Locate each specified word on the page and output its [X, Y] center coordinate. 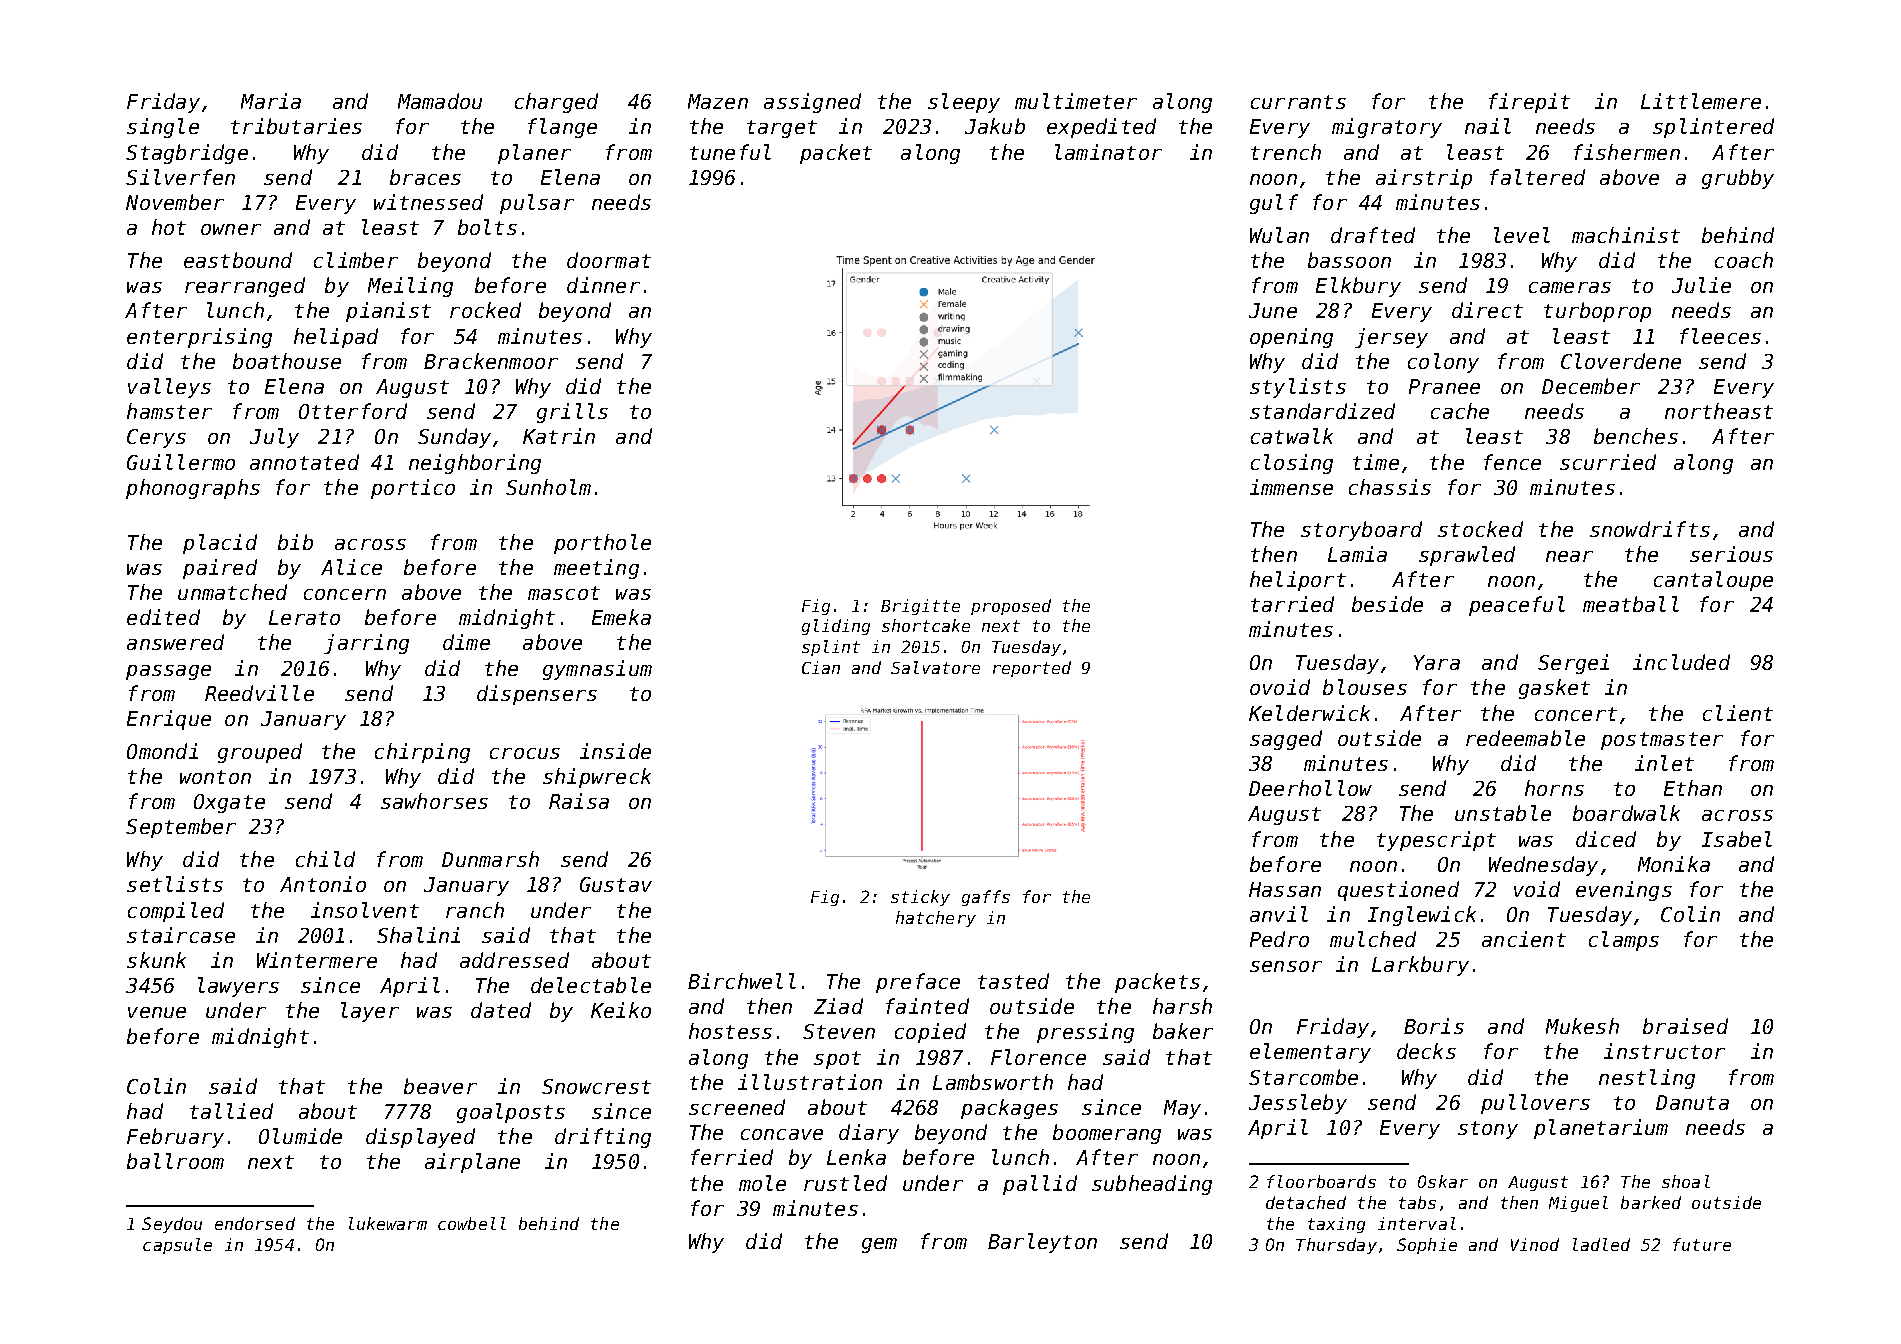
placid [220, 544]
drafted [1373, 235]
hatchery [936, 919]
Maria [271, 101]
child [325, 859]
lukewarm [388, 1223]
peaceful [1517, 606]
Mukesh [1582, 1026]
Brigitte [920, 607]
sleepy [964, 103]
